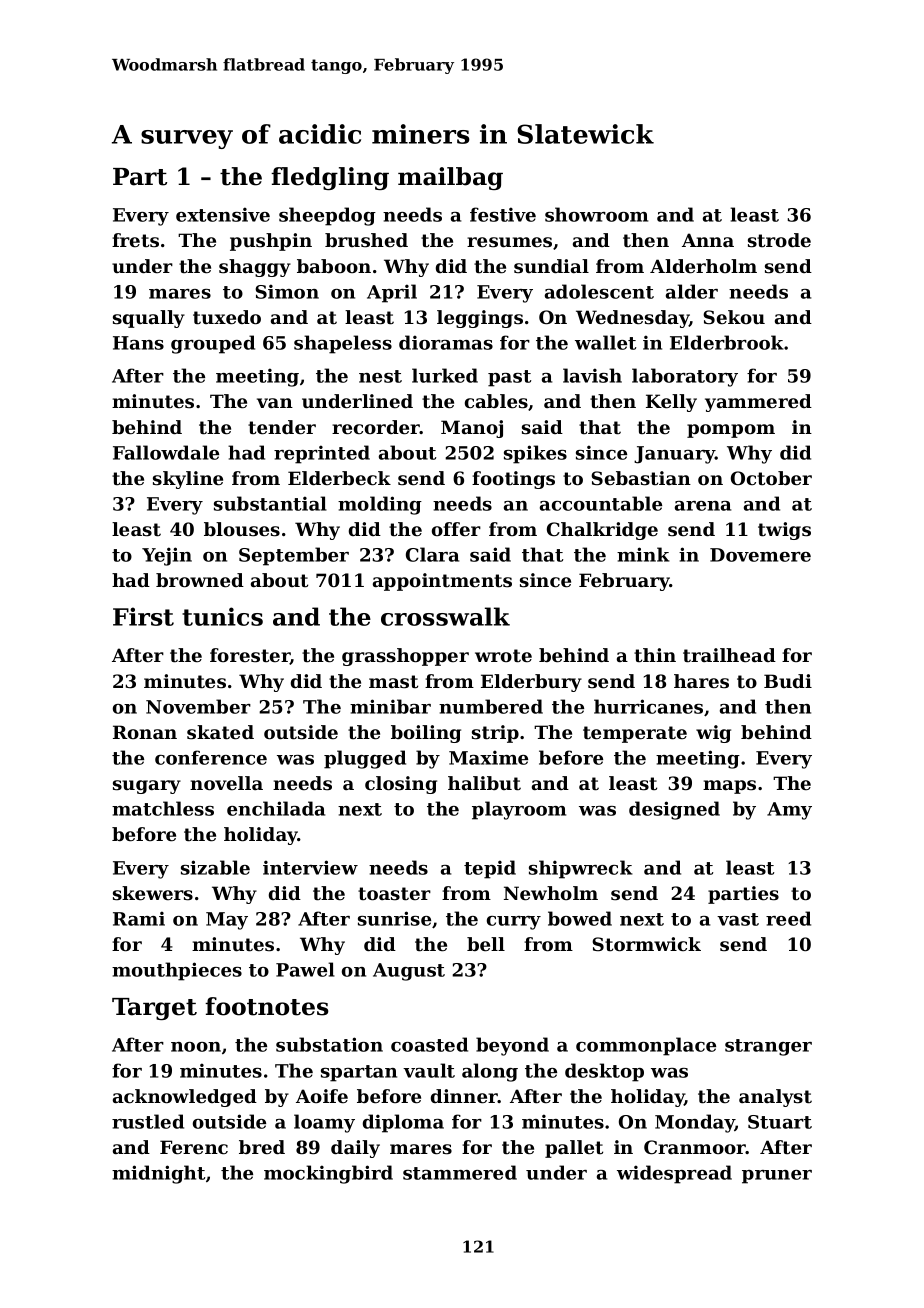 Image resolution: width=924 pixels, height=1308 pixels. What do you see at coordinates (646, 944) in the image?
I see `Stormwick` at bounding box center [646, 944].
